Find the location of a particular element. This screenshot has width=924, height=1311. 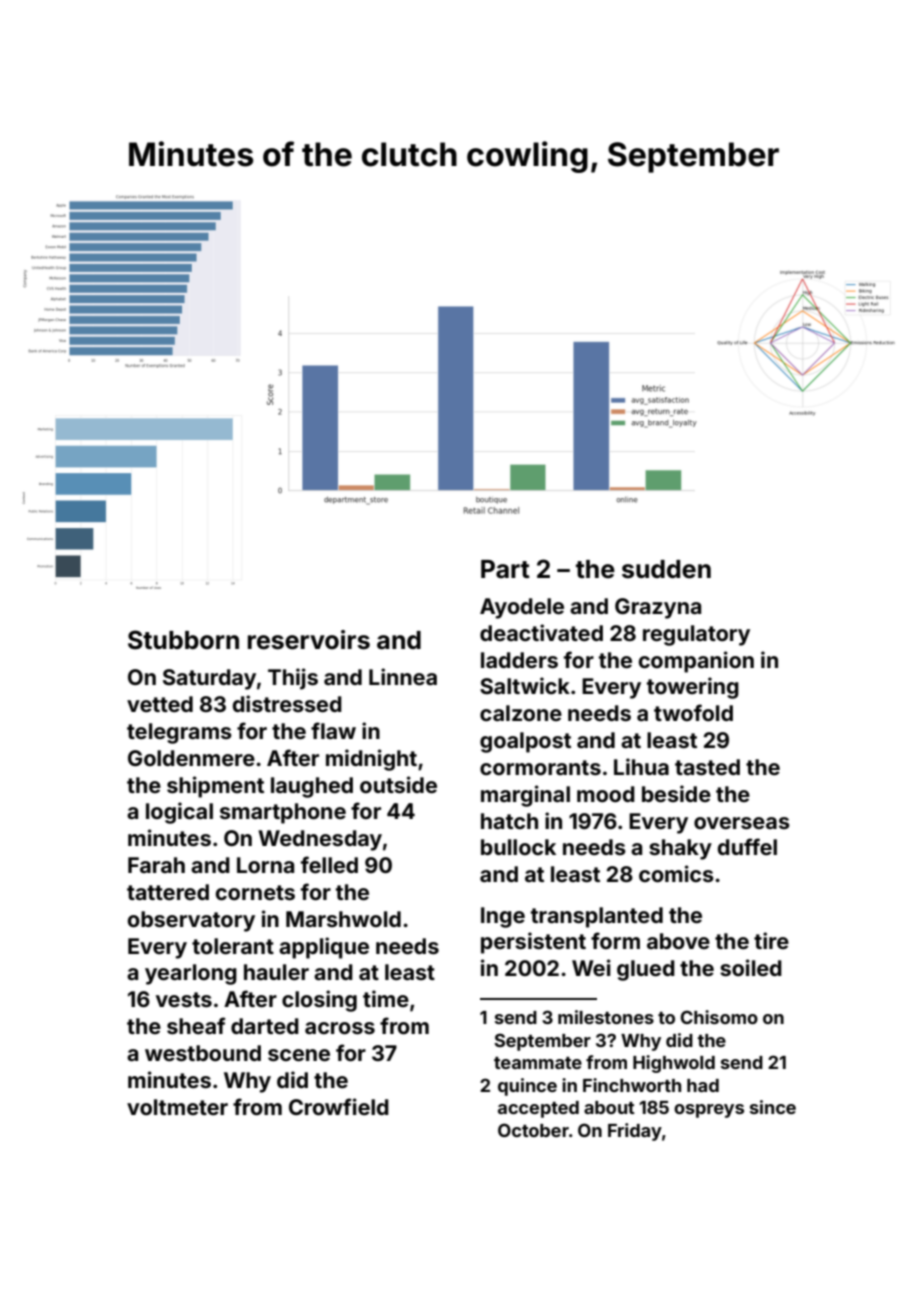

tolerant is located at coordinates (233, 946).
